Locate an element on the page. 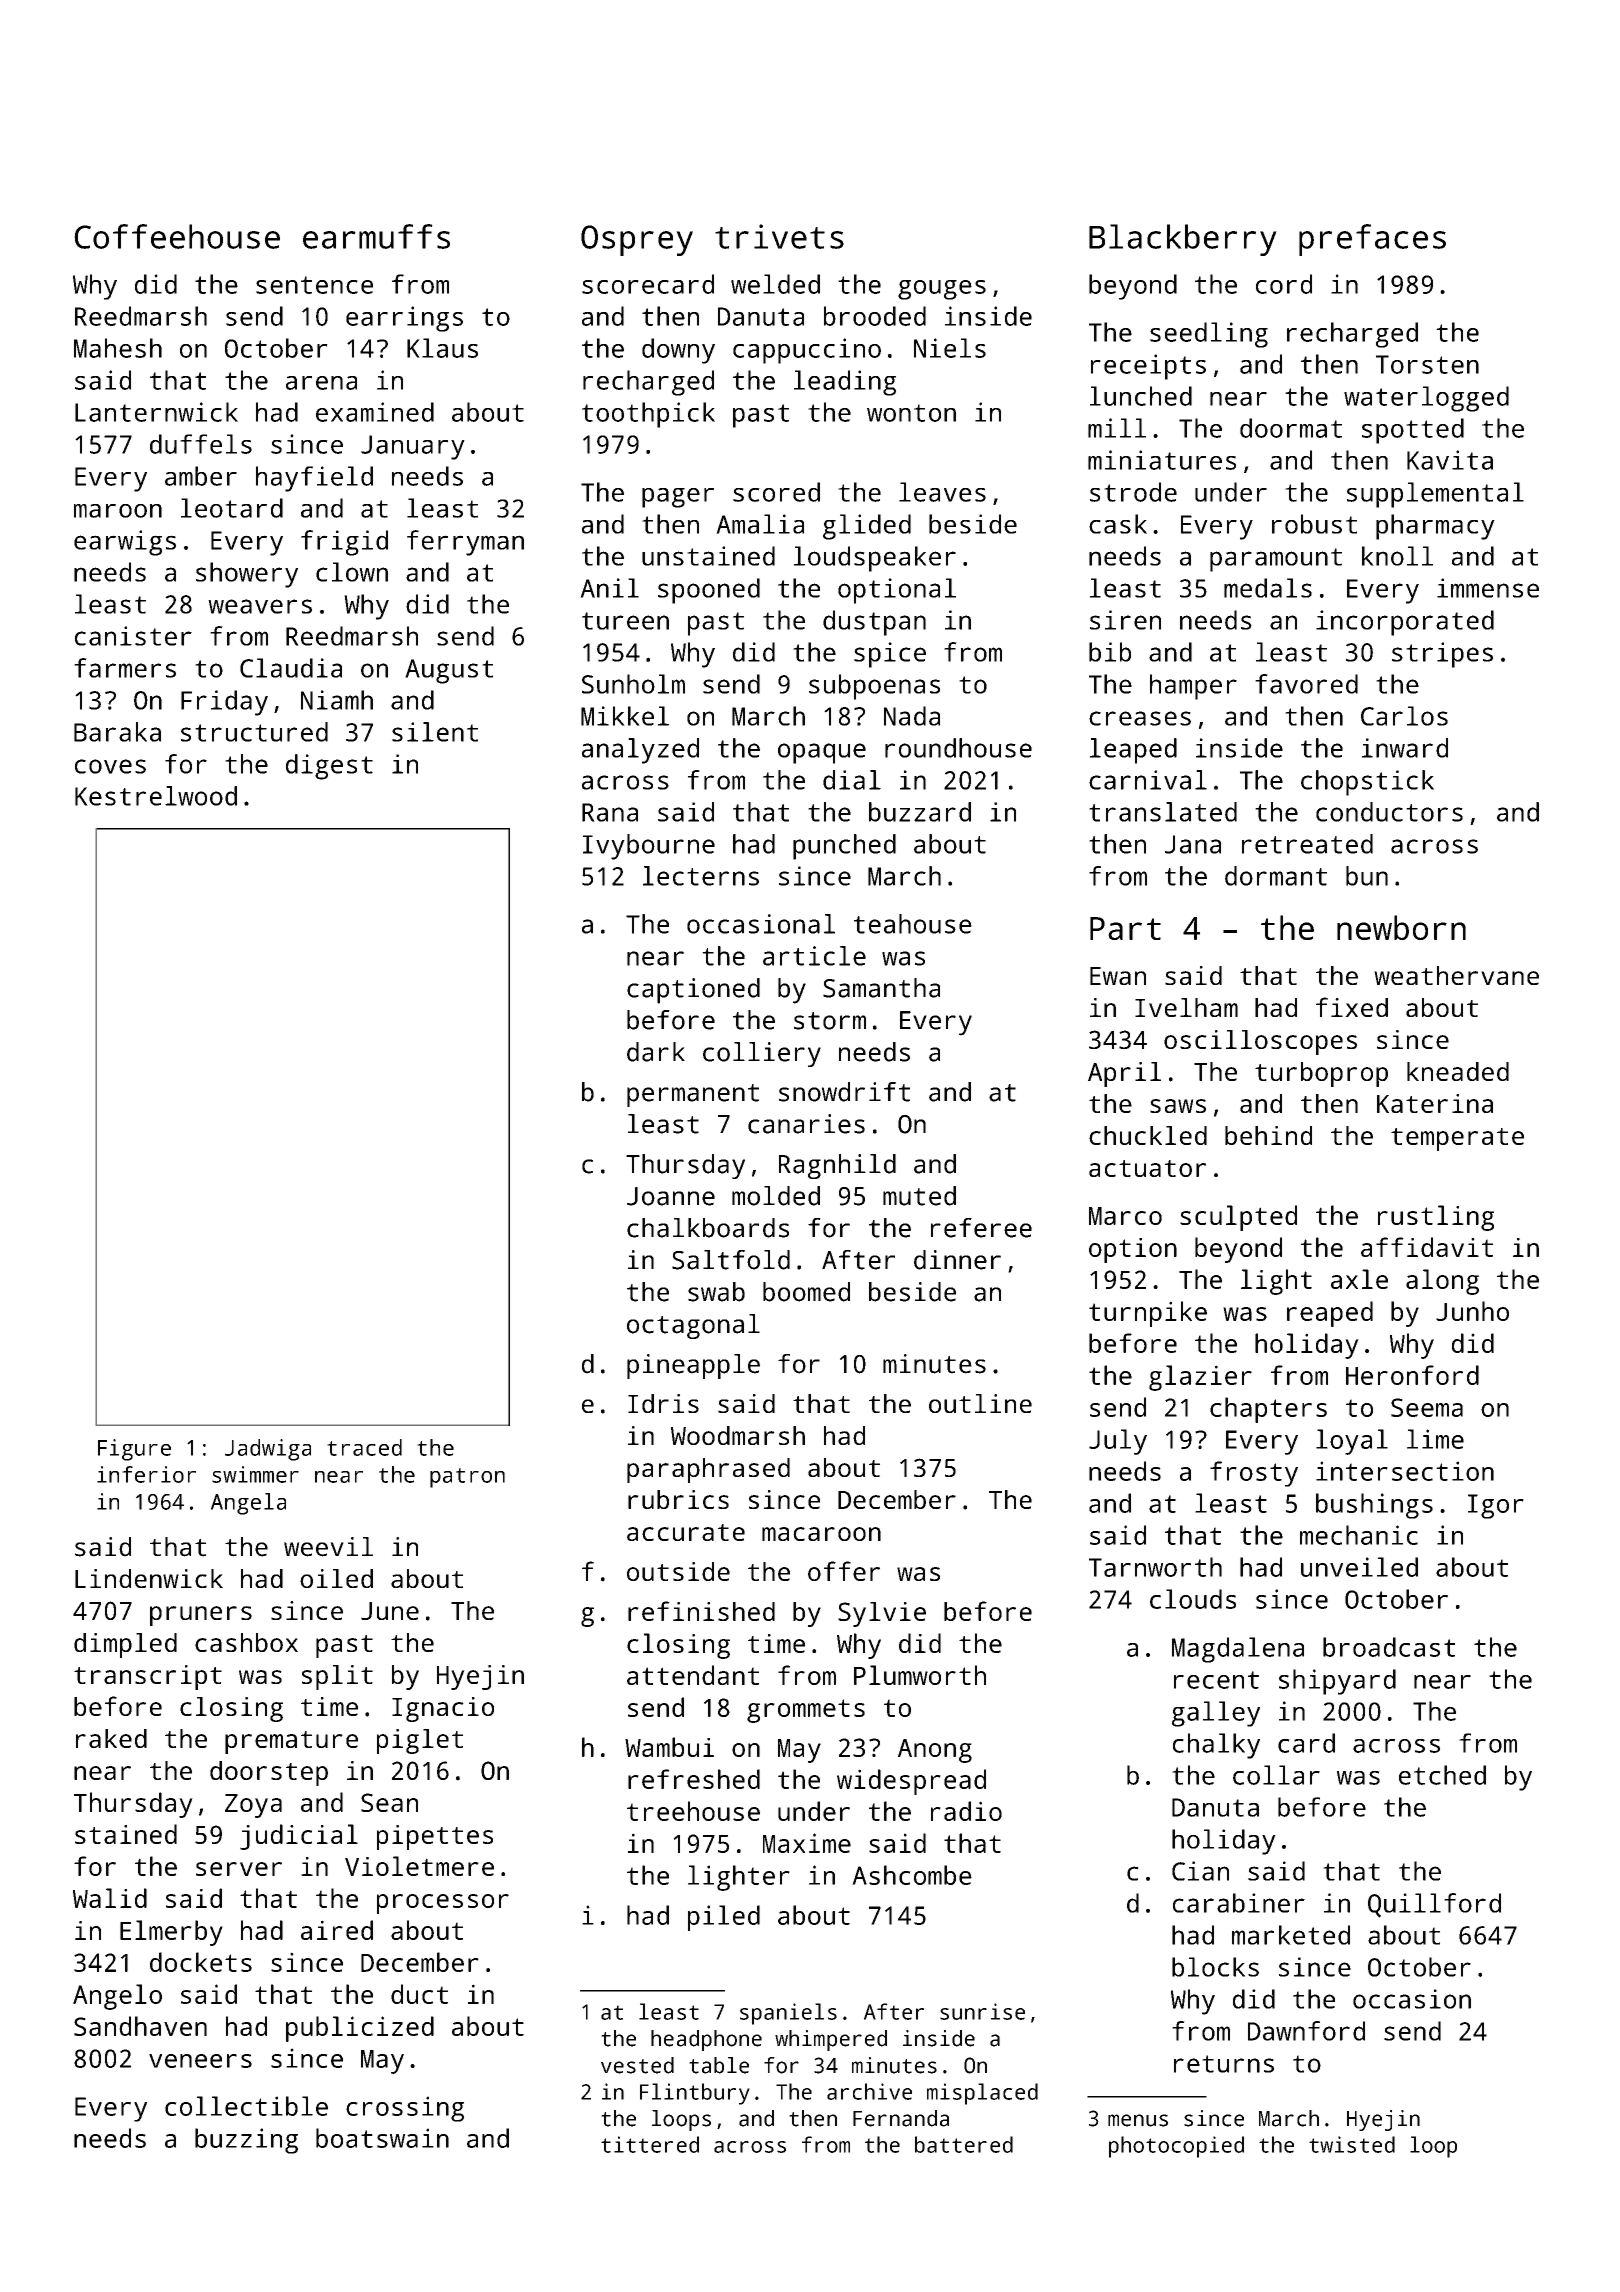 This document has width=1620, height=2292. doorstep is located at coordinates (269, 1773).
